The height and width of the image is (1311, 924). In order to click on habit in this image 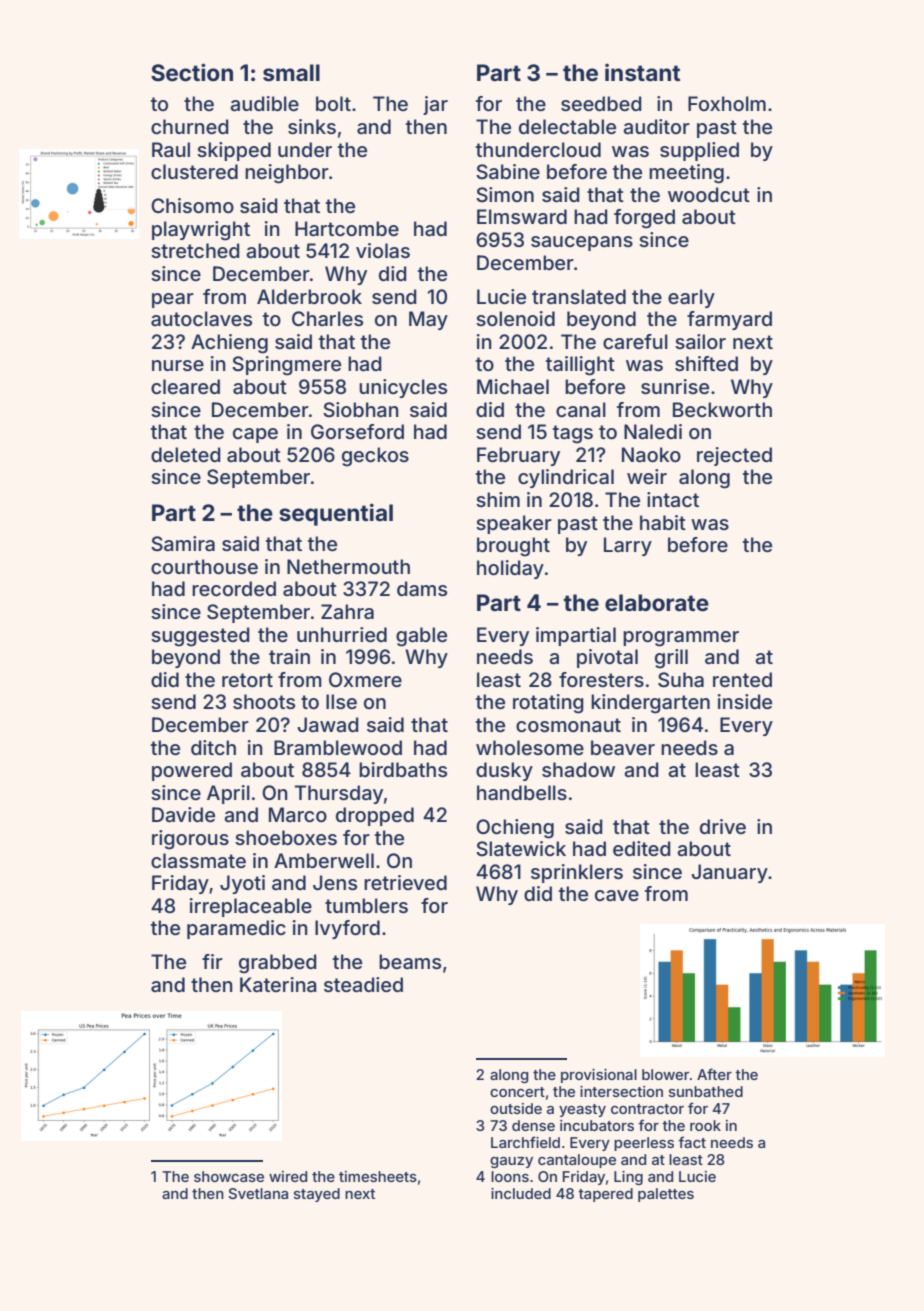, I will do `click(663, 522)`.
